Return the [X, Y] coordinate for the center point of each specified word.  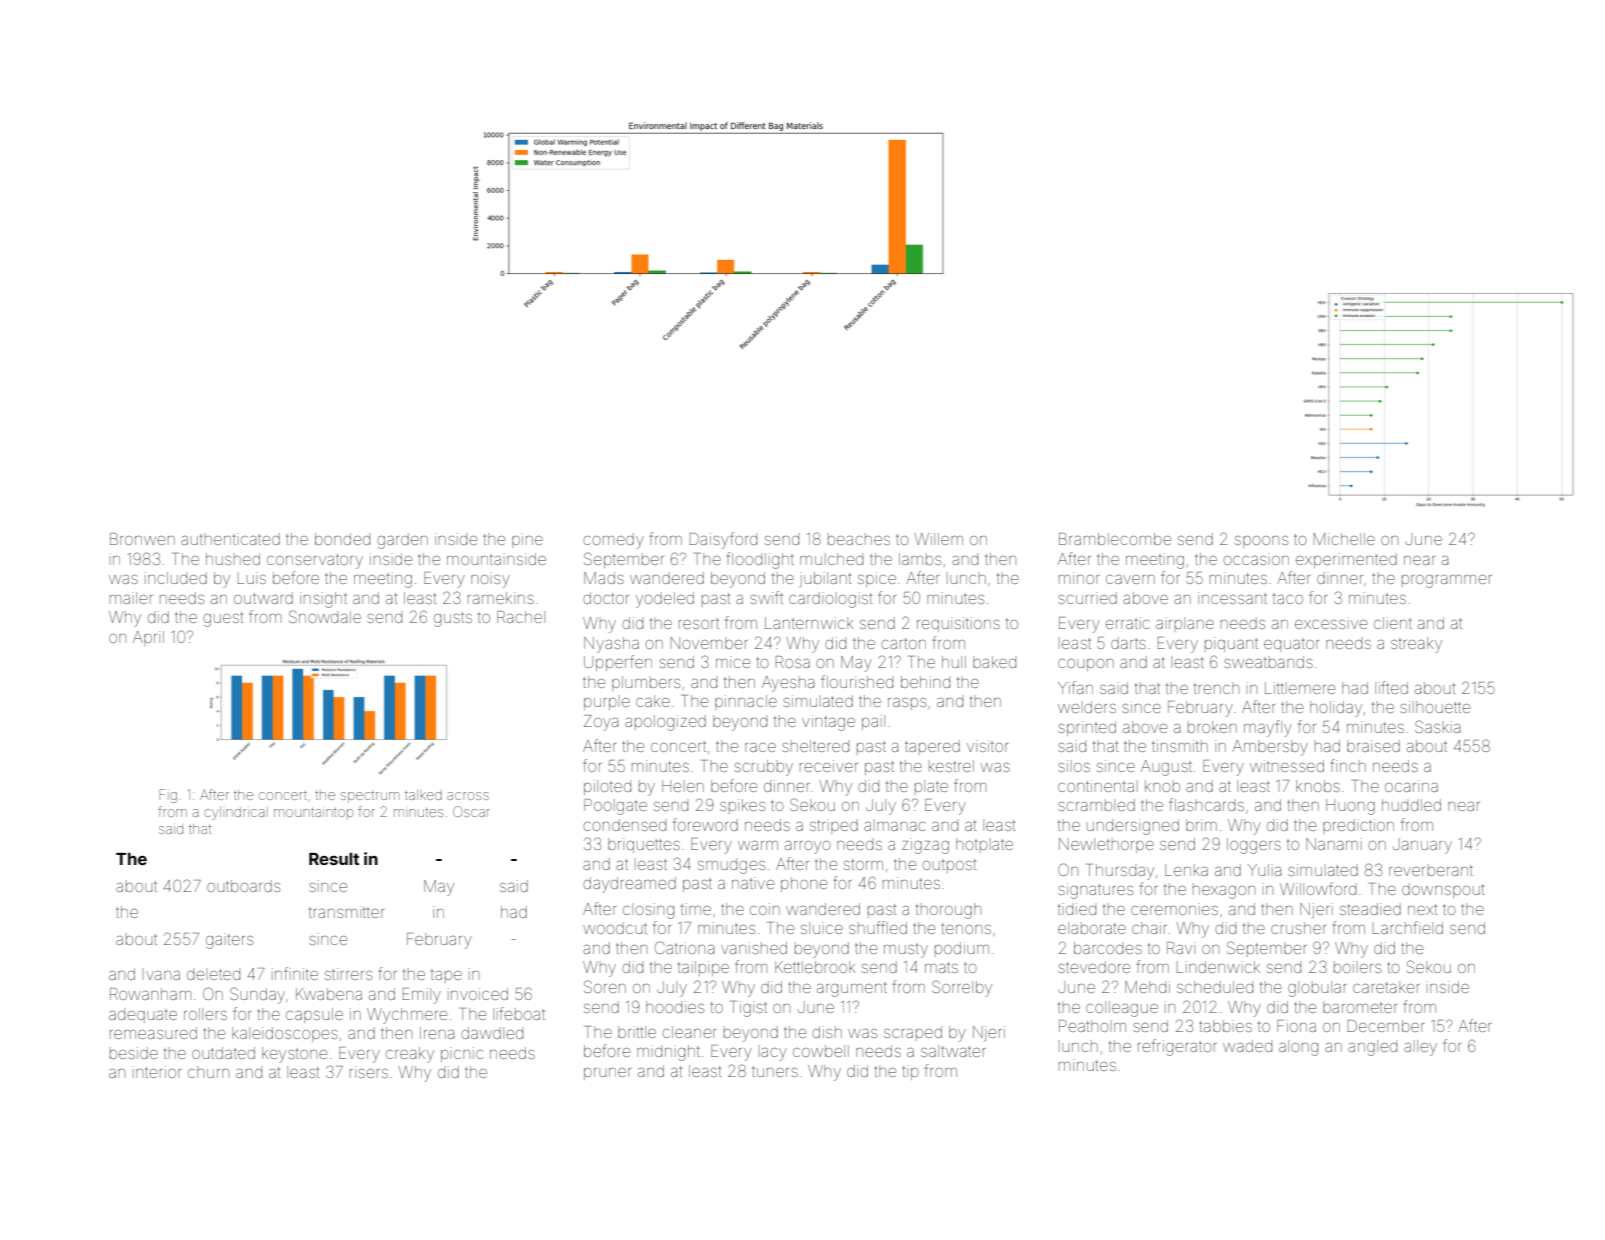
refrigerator [1177, 1047]
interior [157, 1072]
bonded [342, 539]
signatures [1095, 891]
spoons [1261, 542]
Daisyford [723, 540]
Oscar [471, 811]
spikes [742, 806]
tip [911, 1072]
